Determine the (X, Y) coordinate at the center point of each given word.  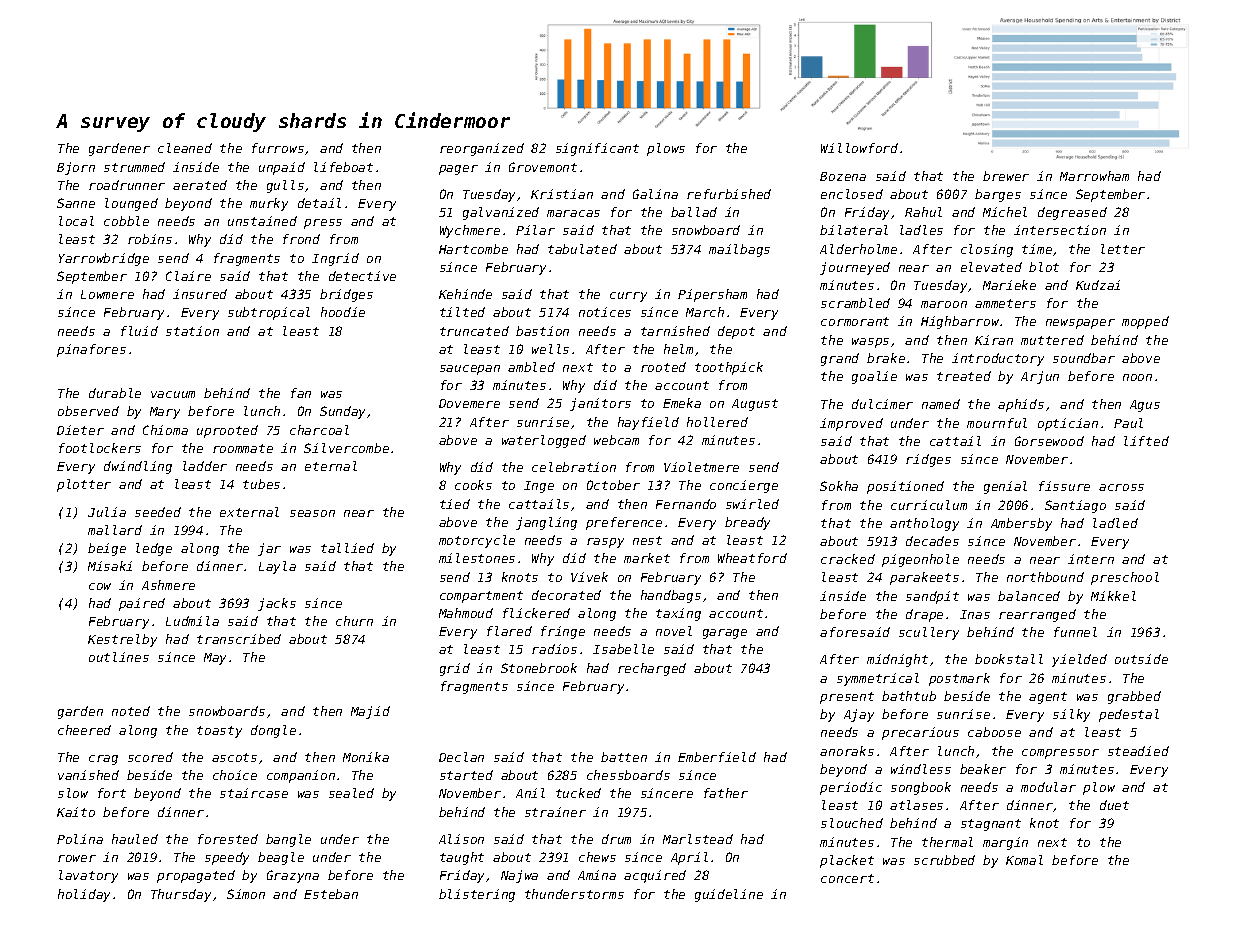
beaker (983, 769)
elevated (991, 267)
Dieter (80, 430)
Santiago (1075, 506)
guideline (729, 895)
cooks (473, 485)
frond (301, 239)
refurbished (729, 194)
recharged (652, 669)
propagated (196, 876)
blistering (477, 895)
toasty (219, 732)
